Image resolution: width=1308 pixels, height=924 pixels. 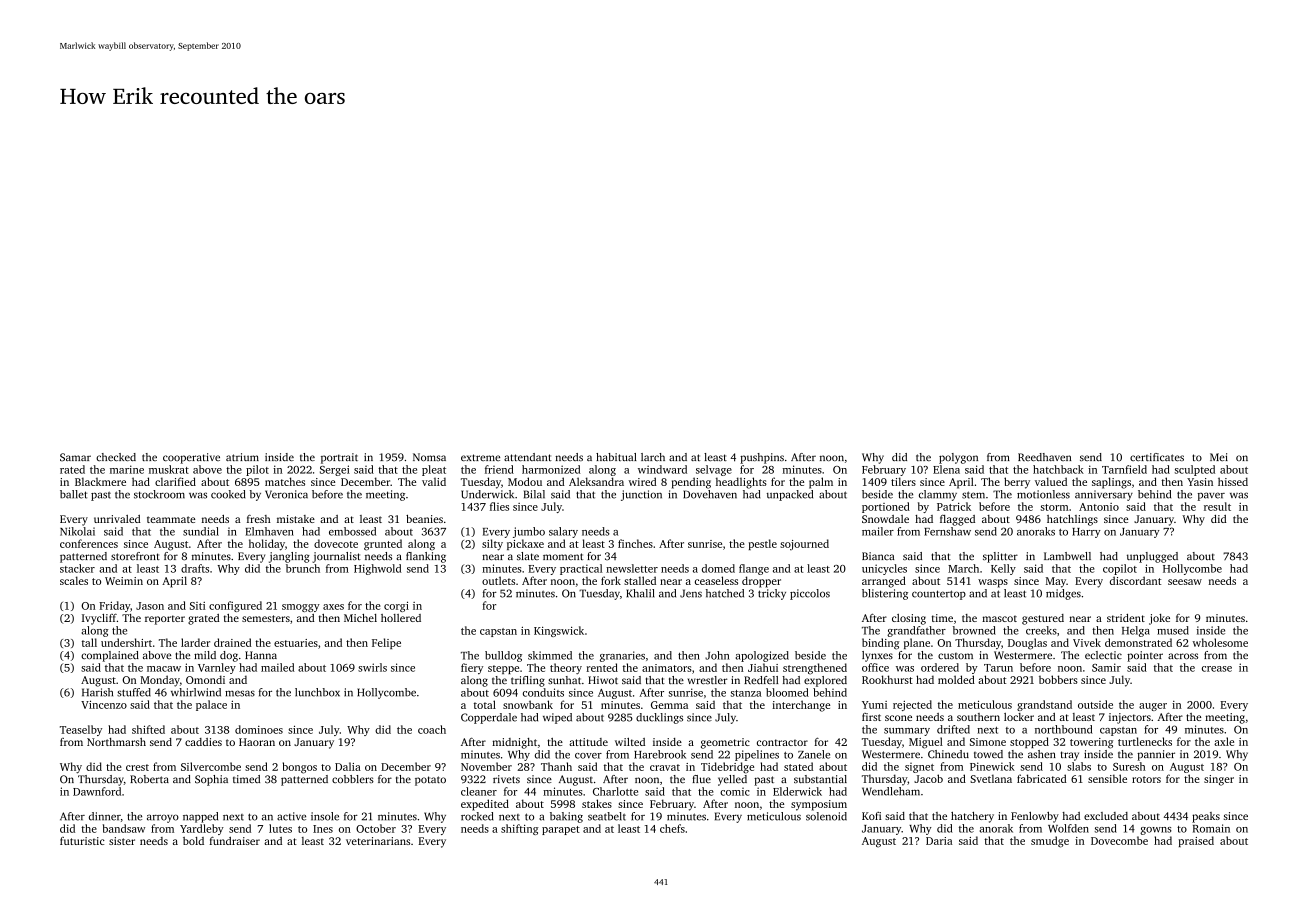 I want to click on May, so click(x=1056, y=582).
